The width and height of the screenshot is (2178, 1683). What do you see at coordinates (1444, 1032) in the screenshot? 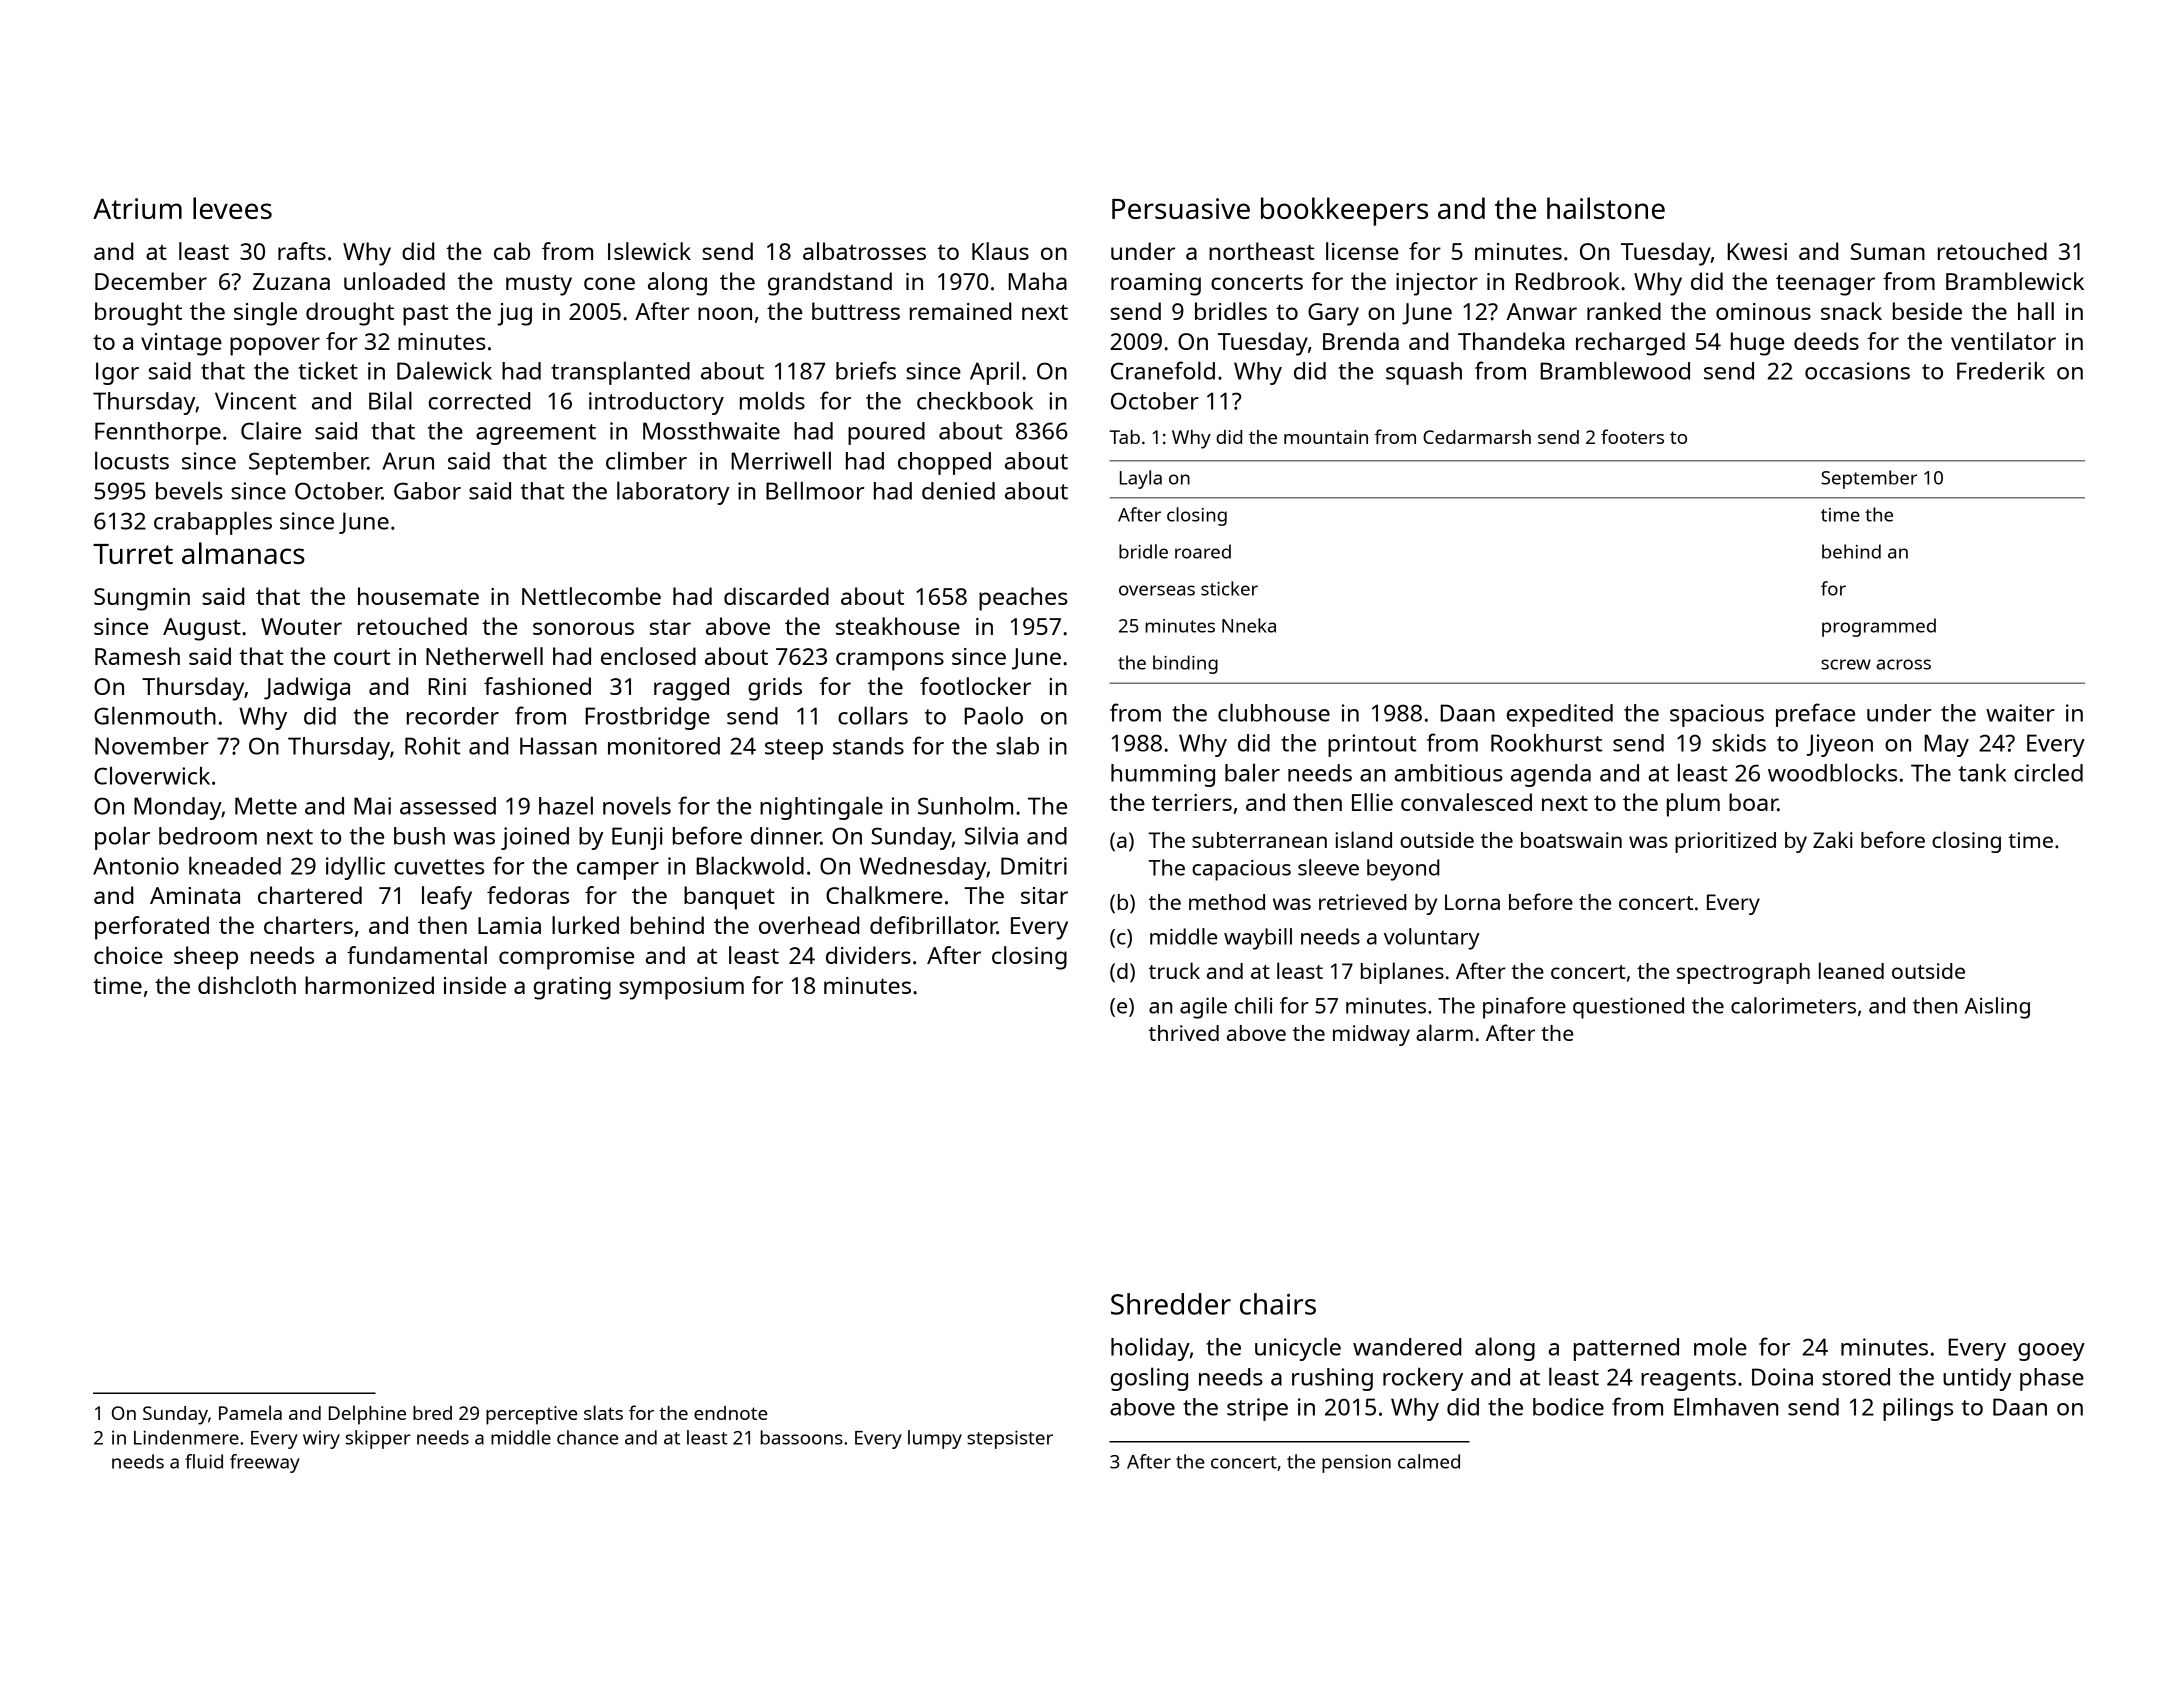
I see `alarm` at bounding box center [1444, 1032].
